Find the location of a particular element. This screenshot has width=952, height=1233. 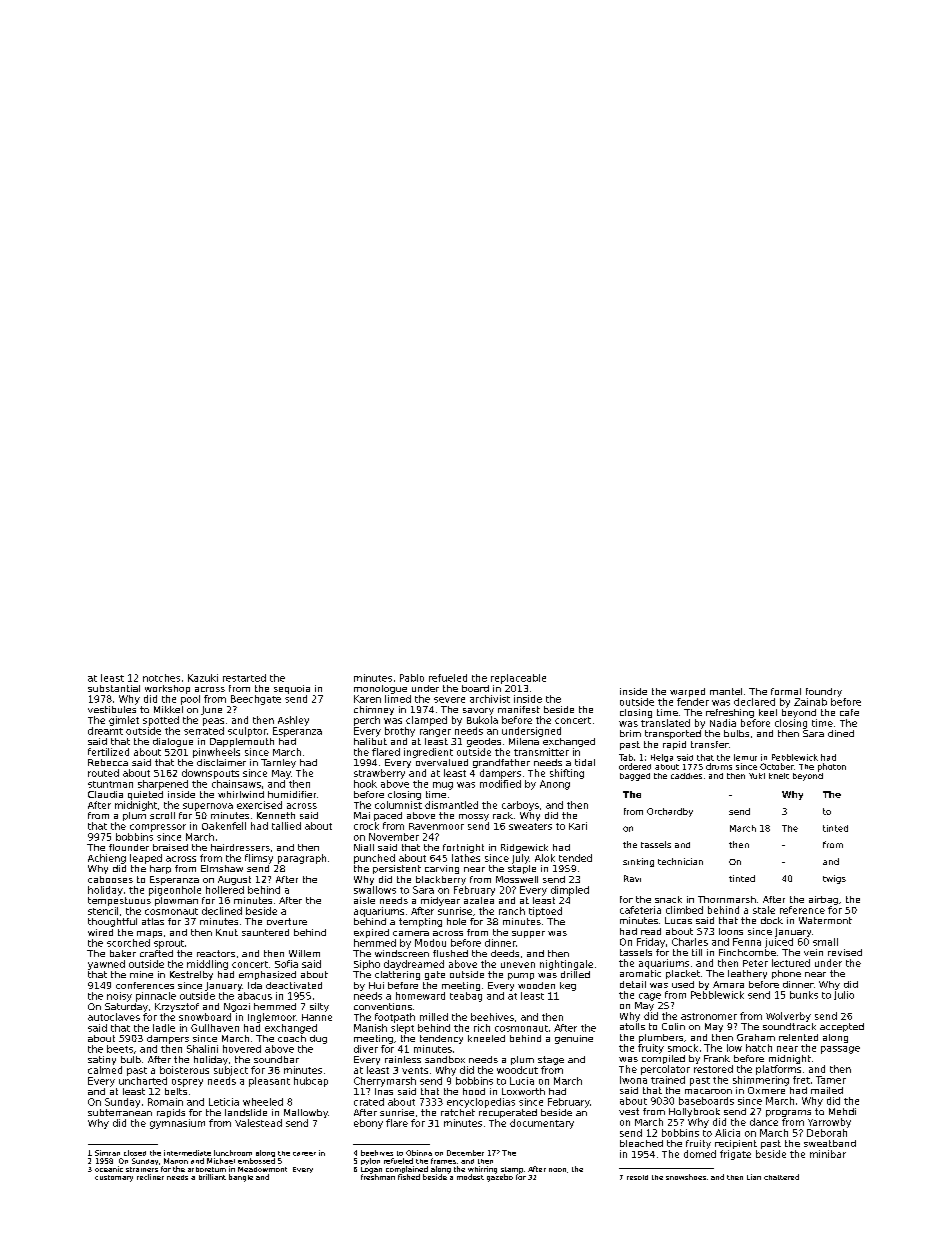

woodcut is located at coordinates (517, 1070).
